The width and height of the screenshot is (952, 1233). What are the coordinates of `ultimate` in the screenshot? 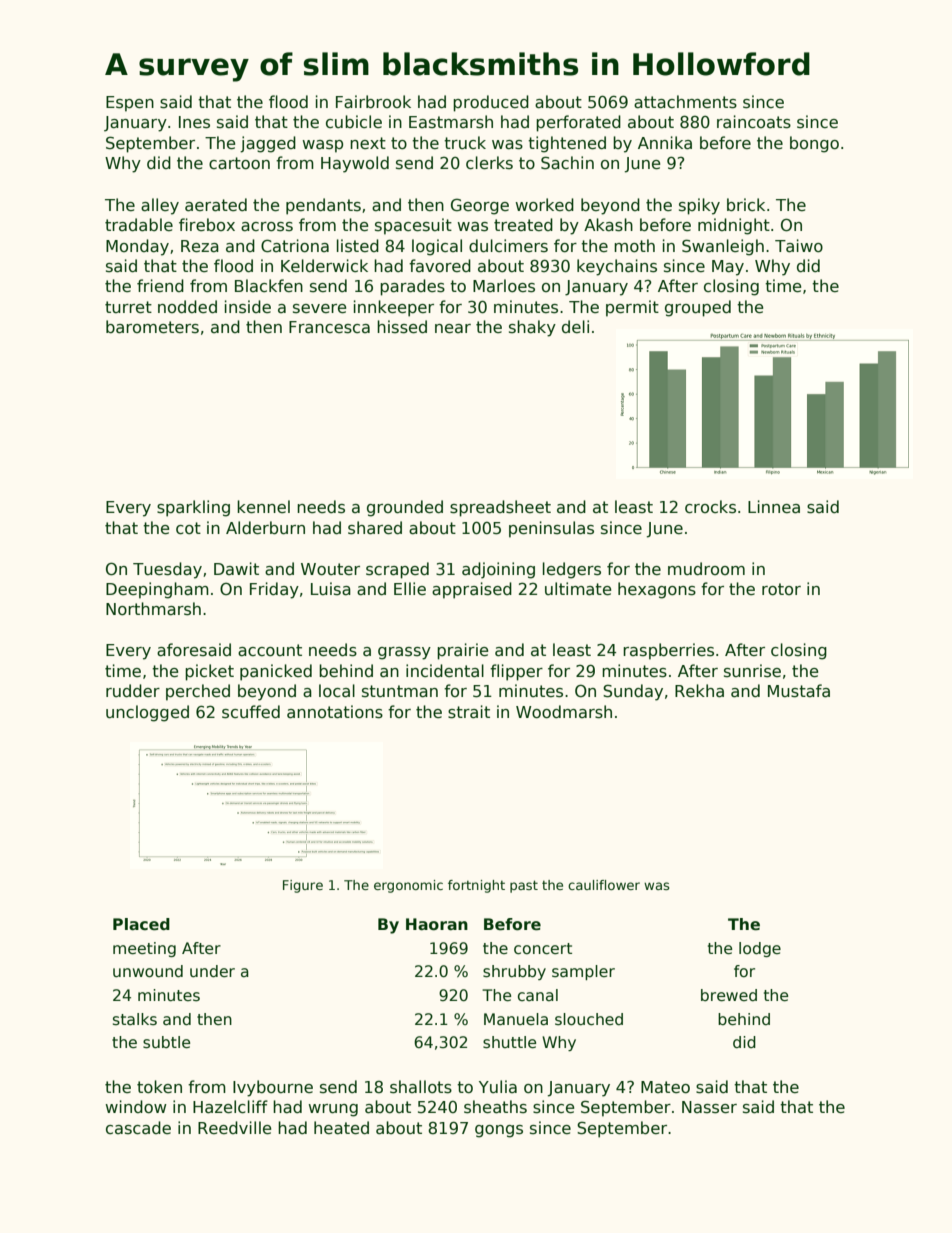 It's located at (578, 589).
